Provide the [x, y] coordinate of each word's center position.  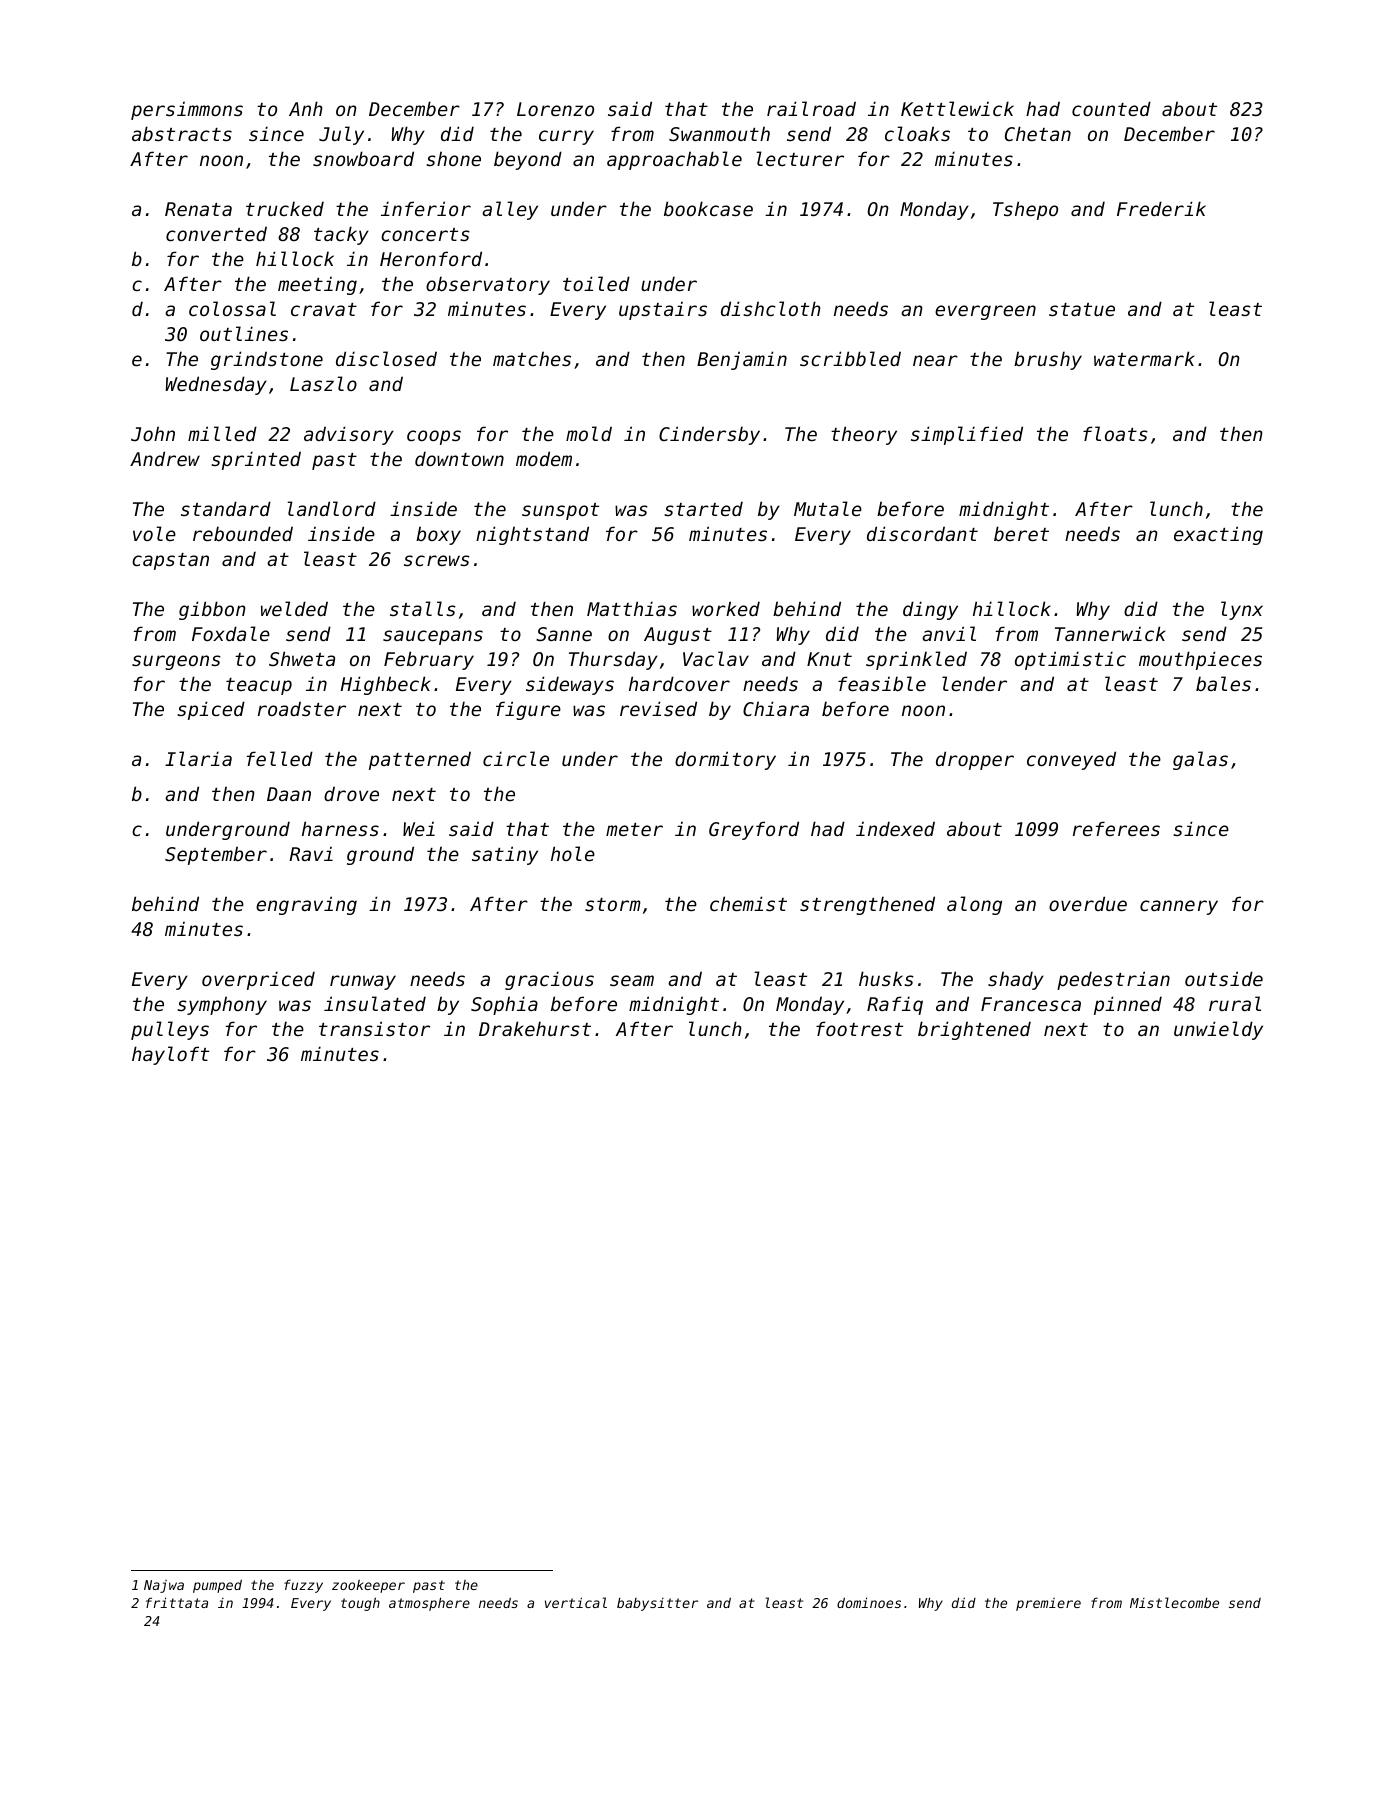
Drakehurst [535, 1028]
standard [226, 508]
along [974, 905]
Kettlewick [957, 108]
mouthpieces [1200, 660]
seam [632, 980]
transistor [374, 1028]
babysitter [657, 1604]
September [216, 855]
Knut [829, 659]
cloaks [917, 133]
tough [360, 1604]
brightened [974, 1030]
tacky [341, 235]
